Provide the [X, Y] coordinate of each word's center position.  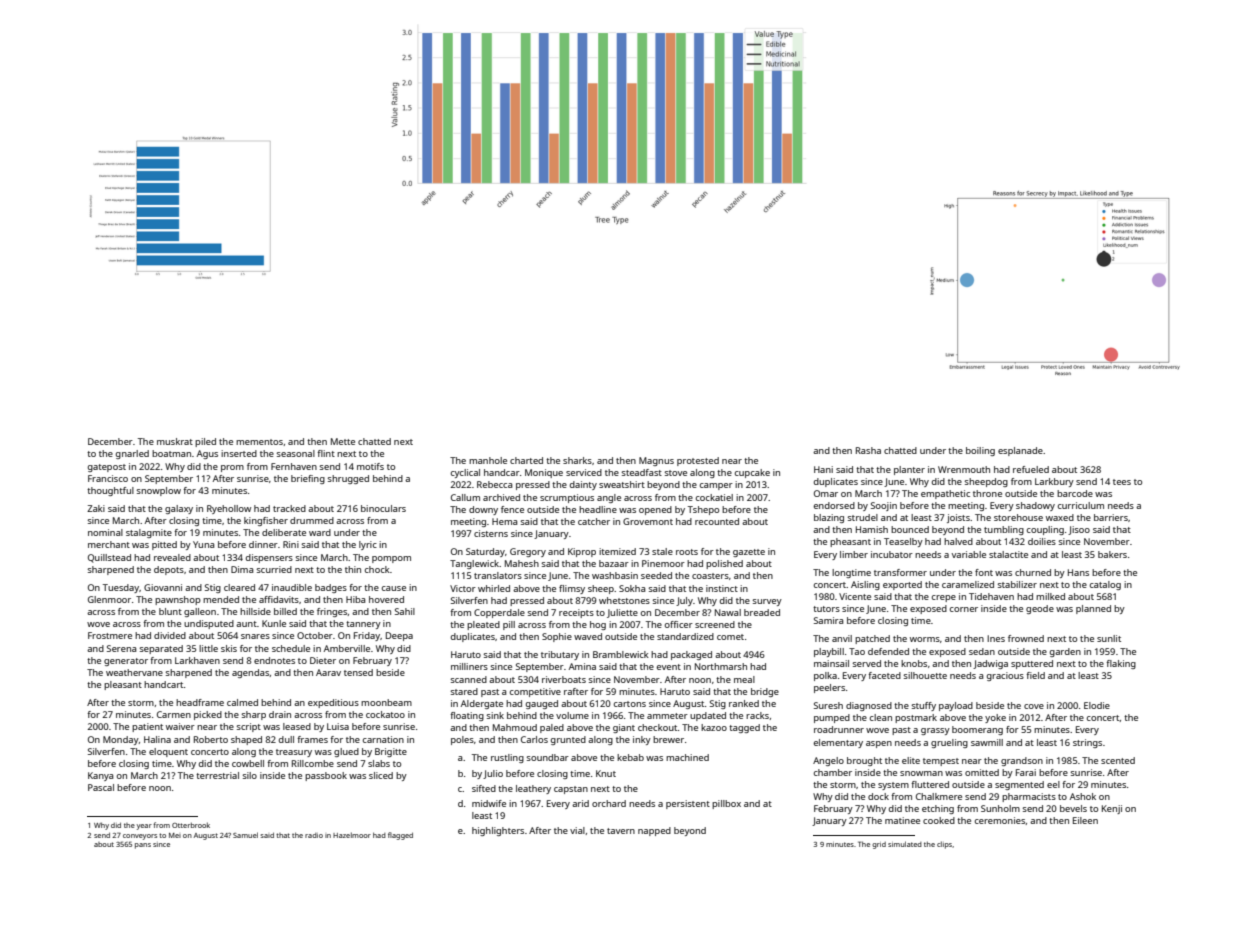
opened [655, 510]
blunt [170, 611]
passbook [326, 776]
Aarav [328, 672]
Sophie [557, 637]
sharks [577, 460]
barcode [1075, 493]
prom [232, 468]
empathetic [945, 494]
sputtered [1032, 664]
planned [1093, 609]
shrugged [348, 479]
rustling [507, 758]
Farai [1026, 772]
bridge [765, 692]
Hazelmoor [352, 835]
